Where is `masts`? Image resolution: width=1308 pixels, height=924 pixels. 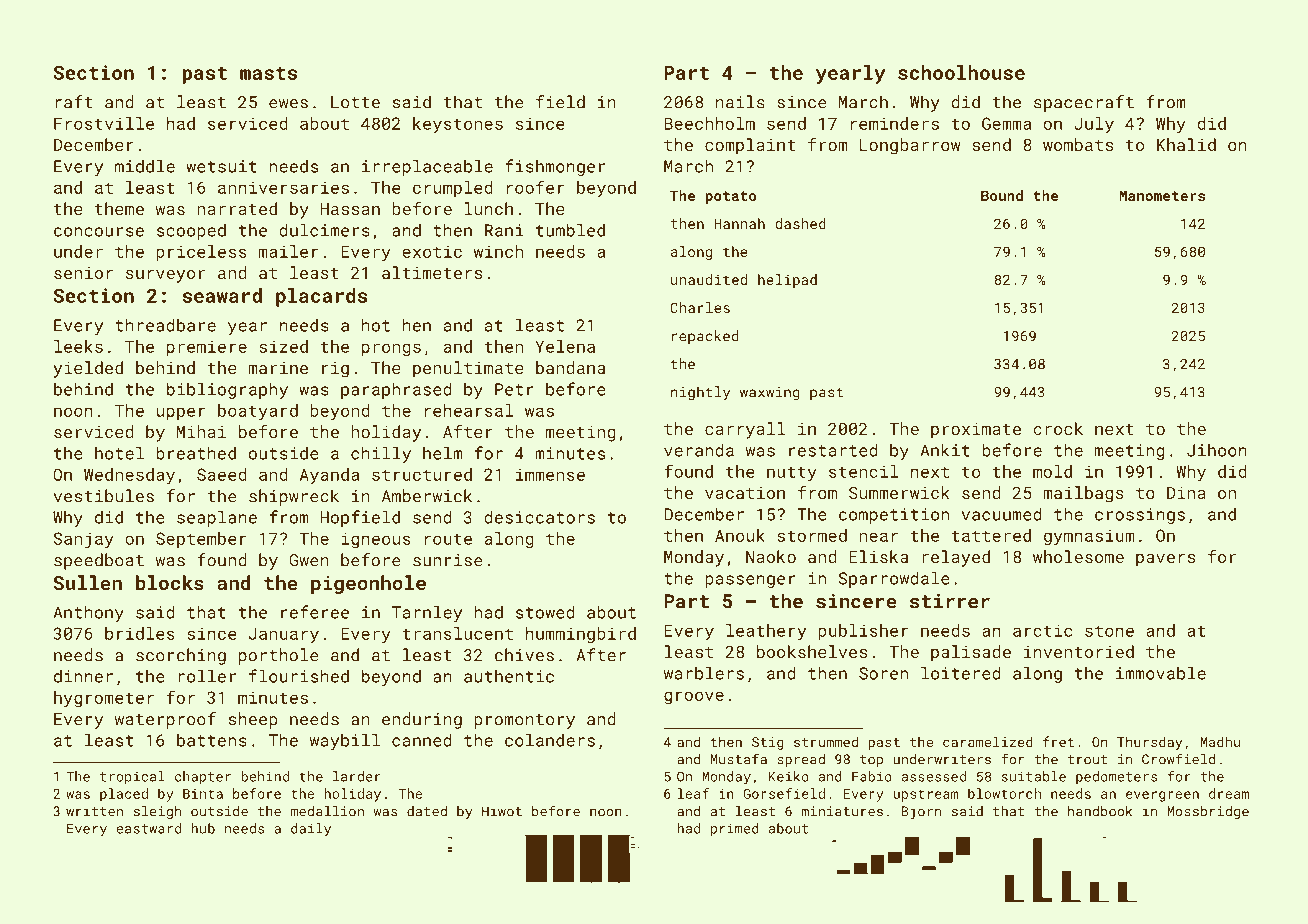 masts is located at coordinates (268, 73).
